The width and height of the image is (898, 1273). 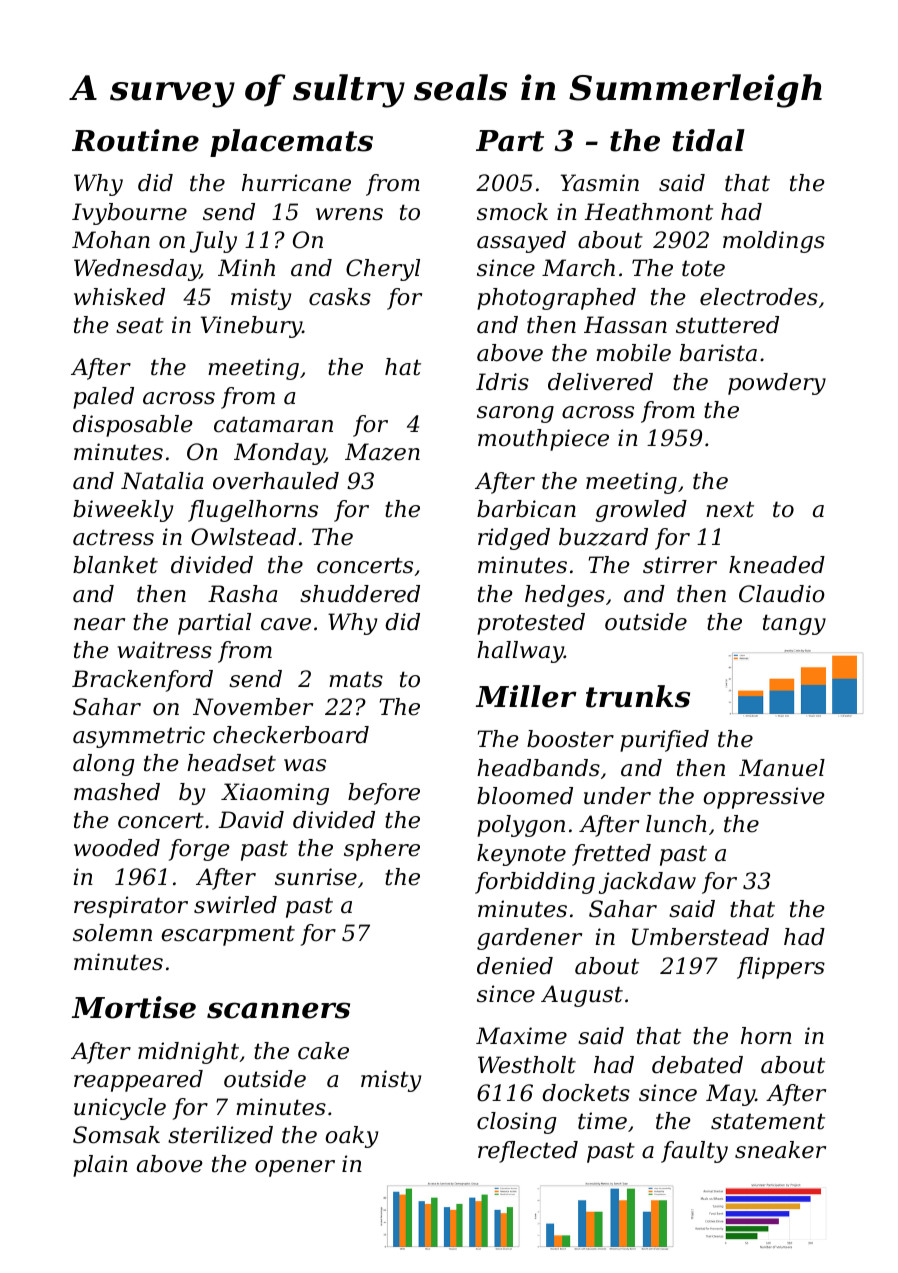 What do you see at coordinates (360, 594) in the image?
I see `shuddered` at bounding box center [360, 594].
